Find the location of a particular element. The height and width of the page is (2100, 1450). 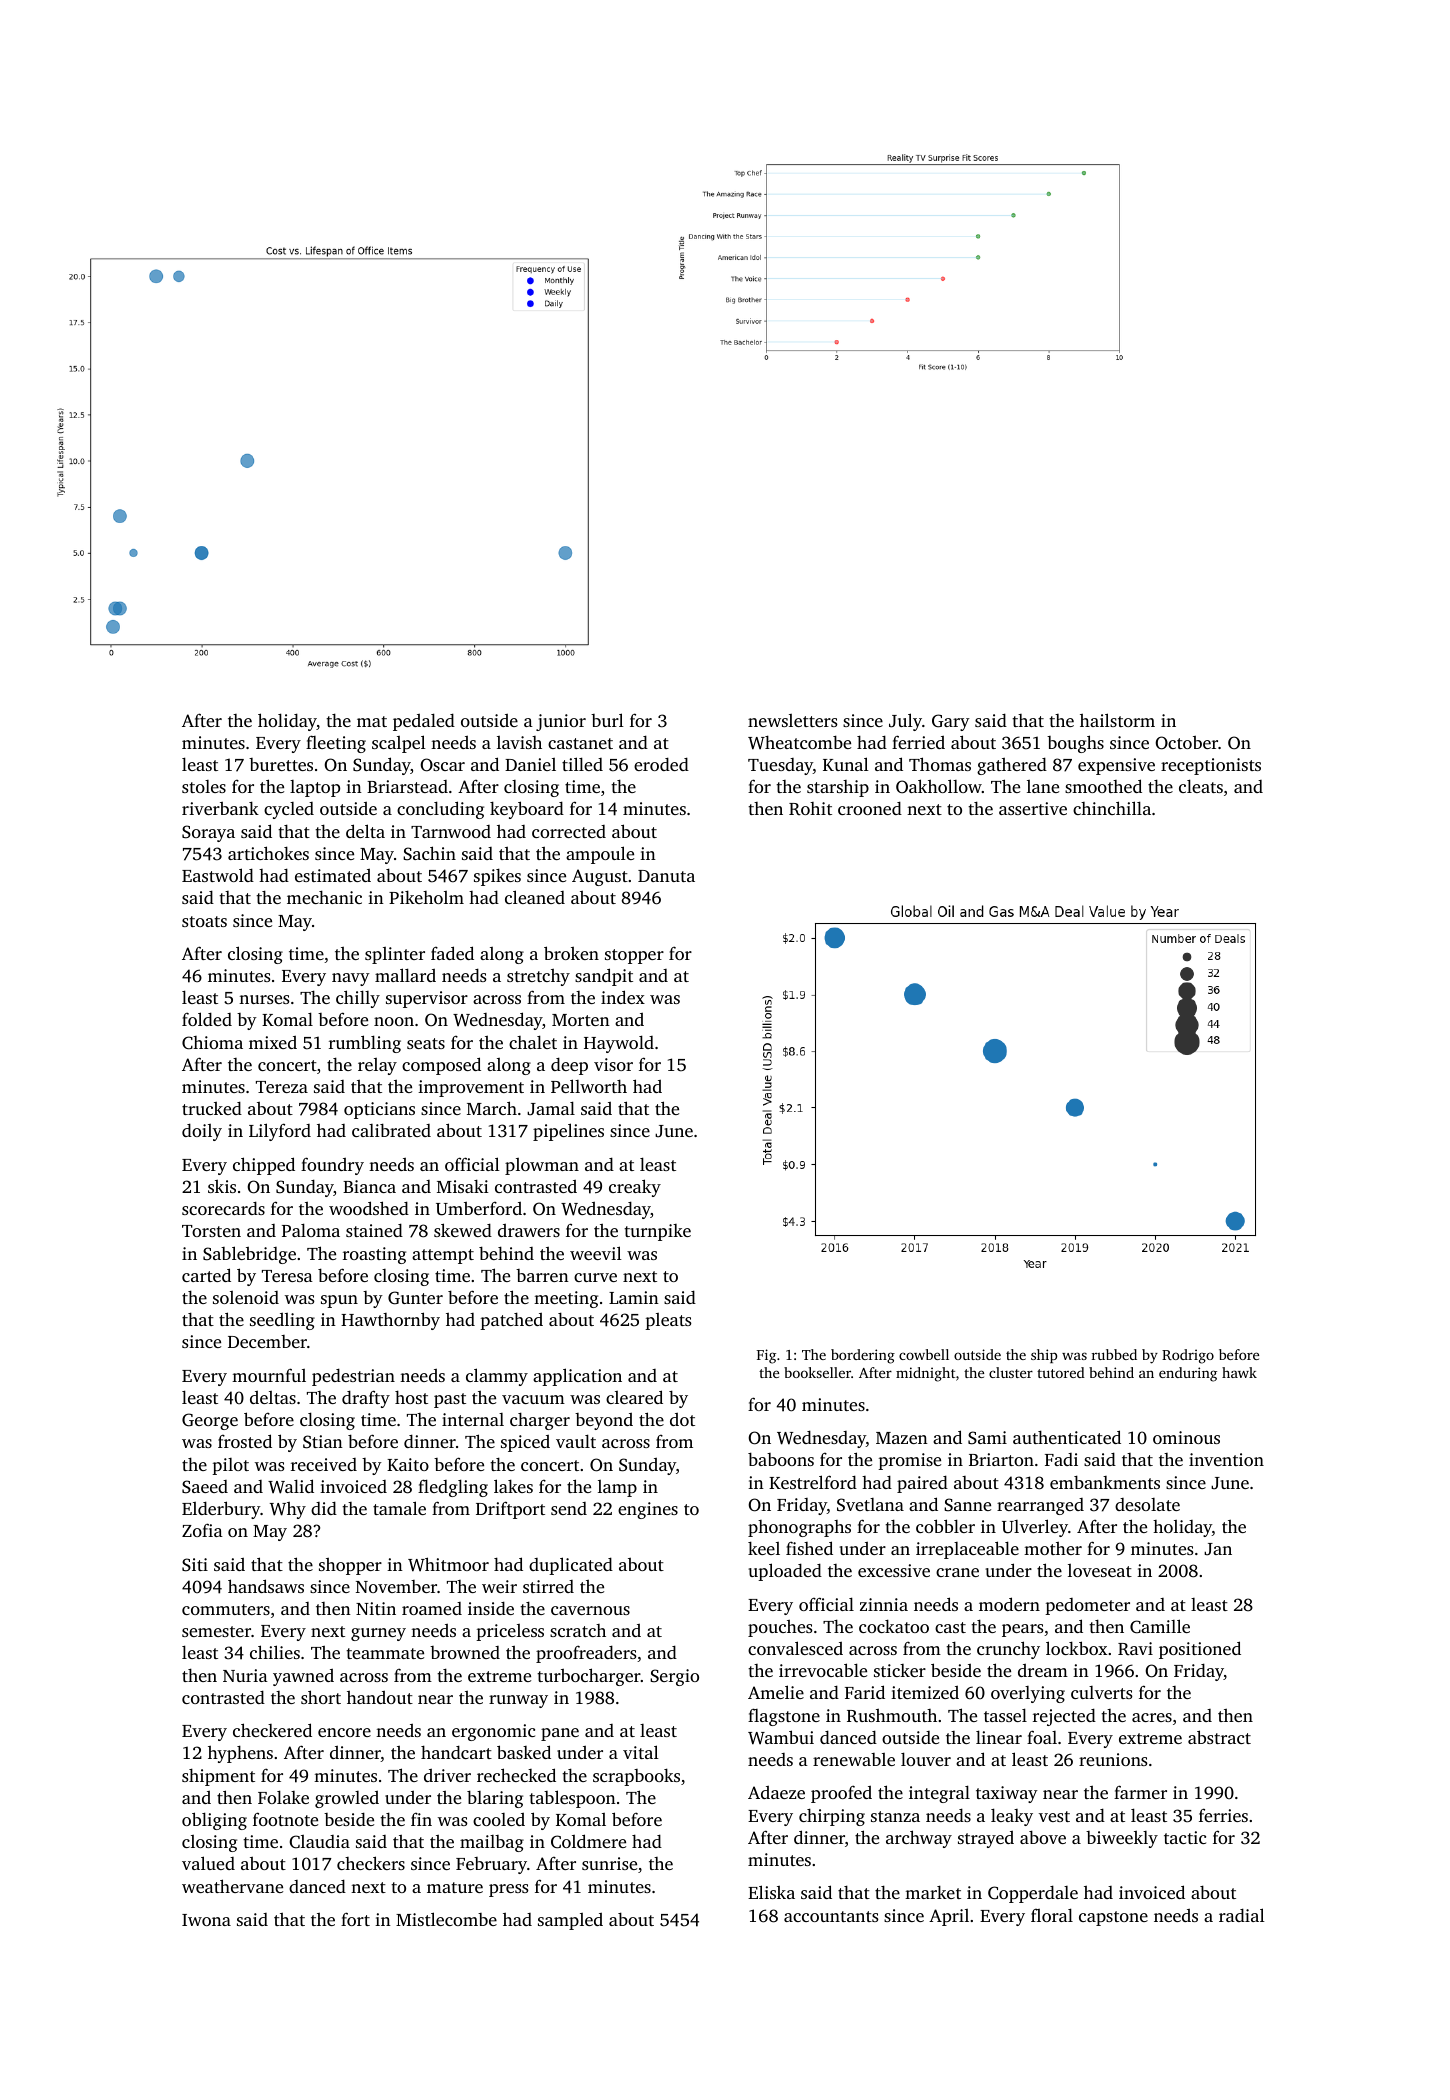

concluding is located at coordinates (440, 810).
